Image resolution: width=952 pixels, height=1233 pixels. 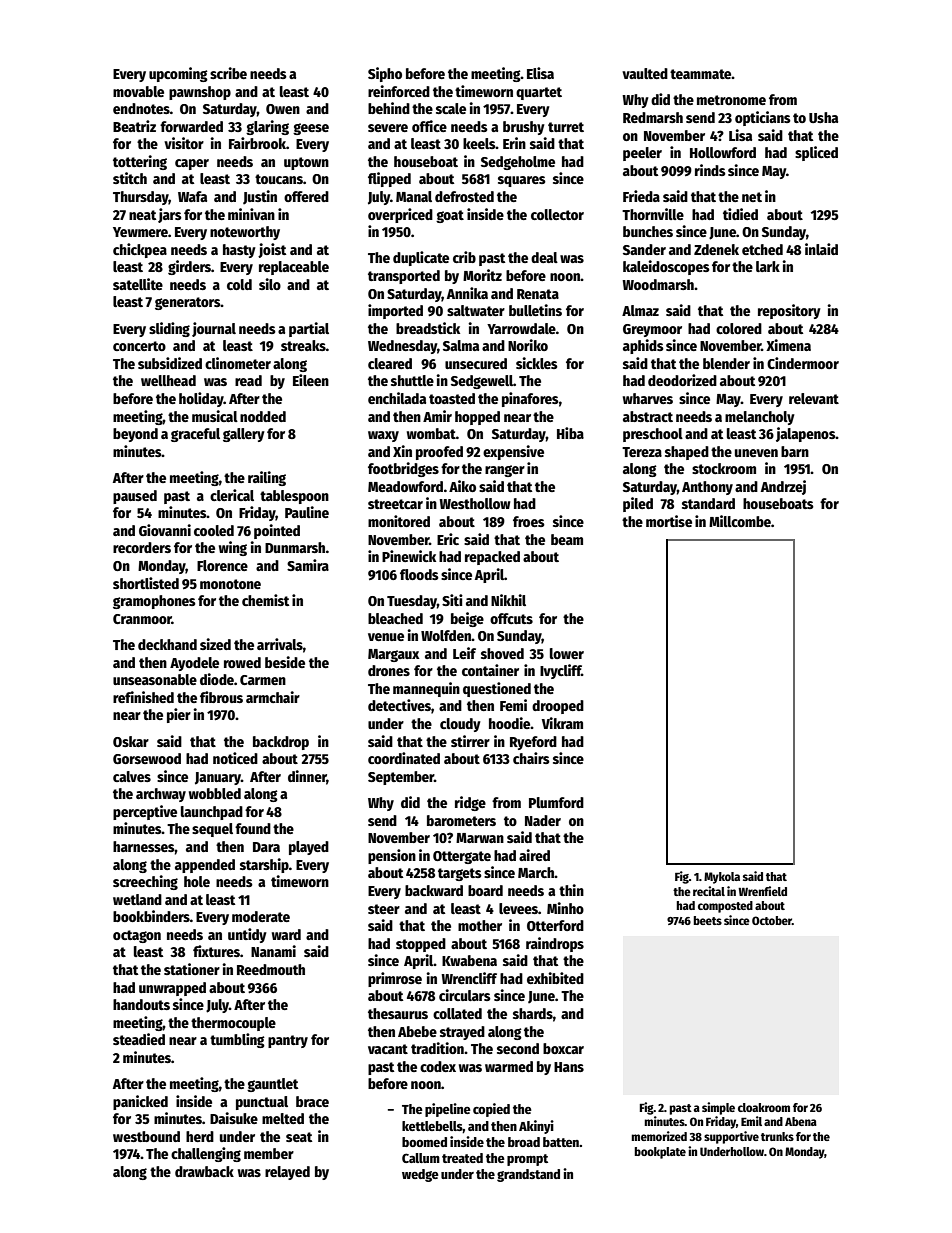 I want to click on Sipho, so click(x=385, y=74).
